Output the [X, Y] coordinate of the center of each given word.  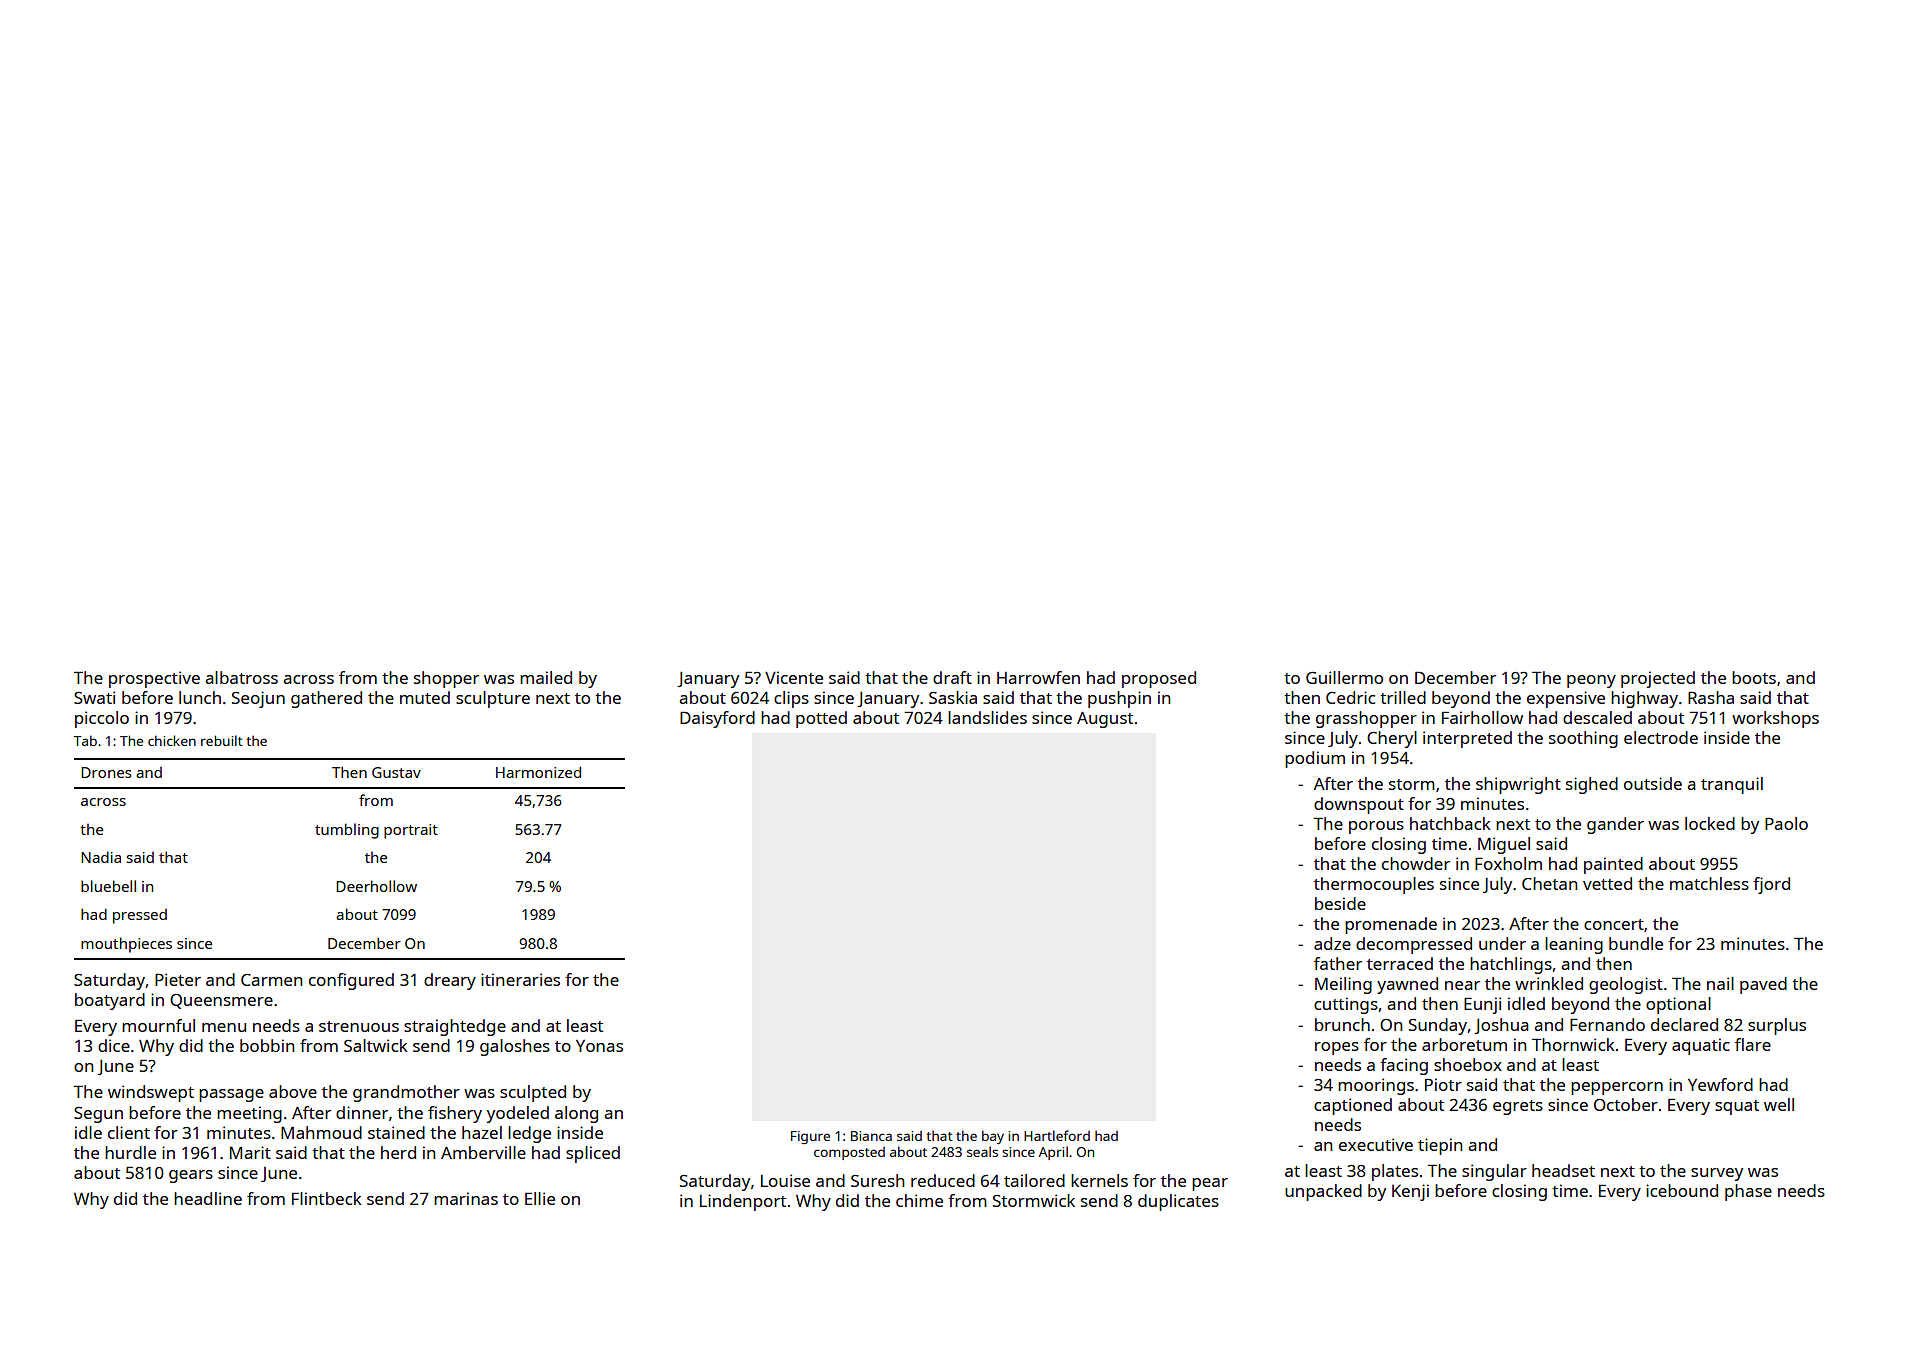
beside [1340, 903]
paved [1763, 985]
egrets [1518, 1107]
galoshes [515, 1047]
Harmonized [538, 772]
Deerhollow [376, 886]
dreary [450, 981]
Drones [106, 772]
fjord [1771, 885]
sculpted [533, 1093]
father [1338, 963]
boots [1754, 677]
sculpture [493, 699]
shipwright [1518, 785]
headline [208, 1198]
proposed [1159, 679]
